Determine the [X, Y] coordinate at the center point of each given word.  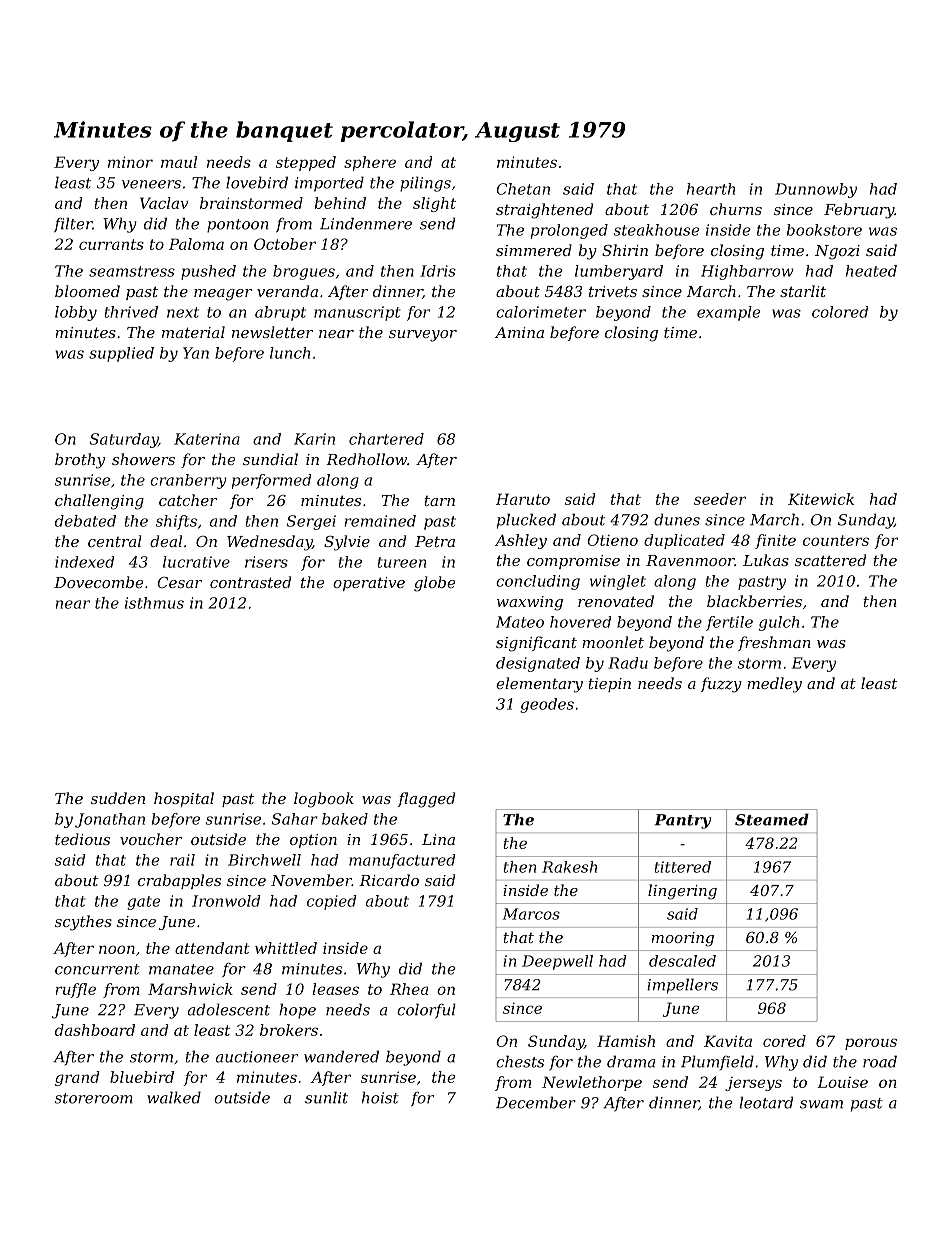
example [729, 313]
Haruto [523, 499]
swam [821, 1104]
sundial [270, 459]
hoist [380, 1097]
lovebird [257, 182]
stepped [306, 163]
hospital [184, 799]
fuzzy [721, 685]
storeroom [94, 1098]
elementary [539, 685]
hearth [711, 189]
